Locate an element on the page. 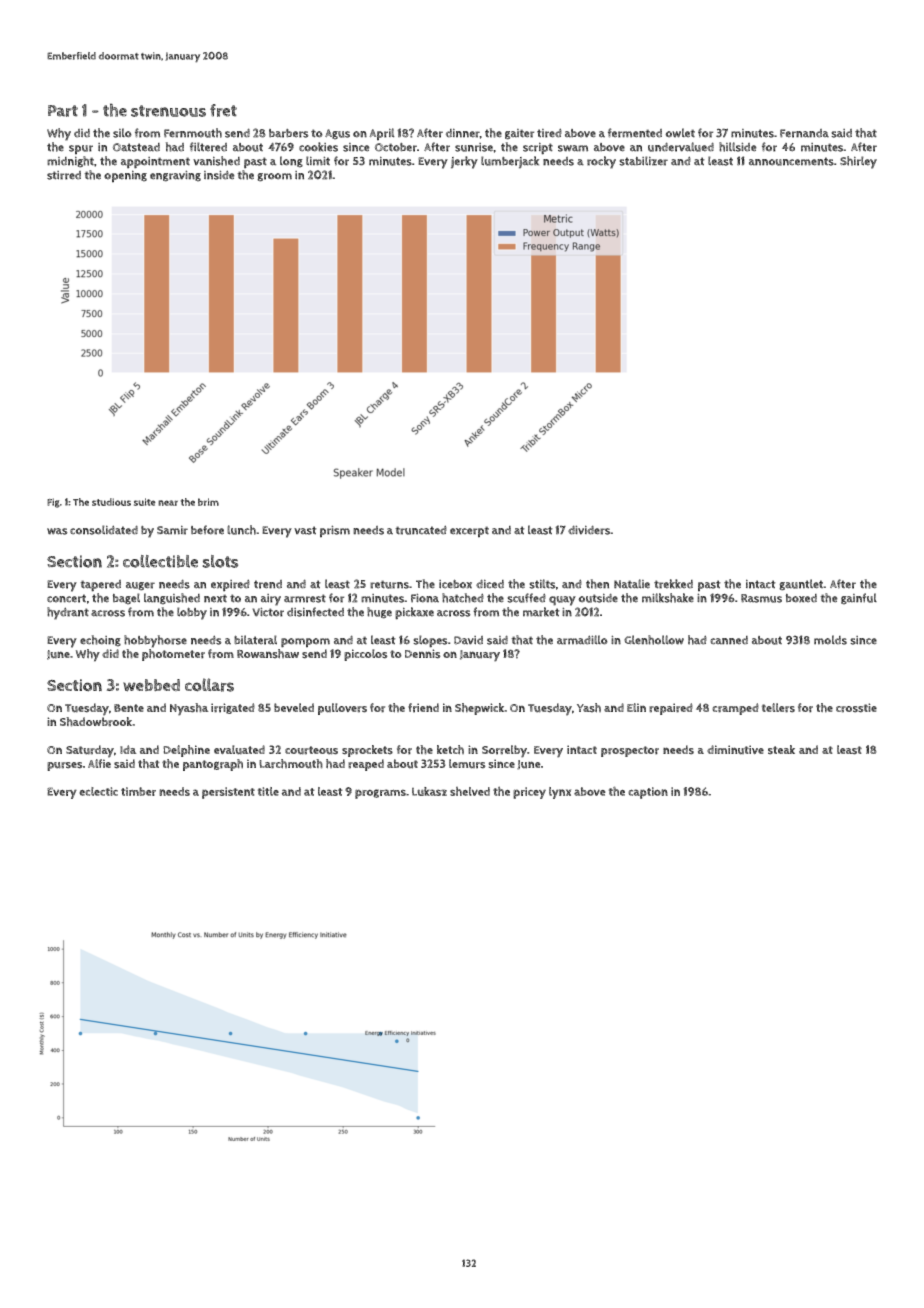 Image resolution: width=924 pixels, height=1308 pixels. Lukasz is located at coordinates (429, 791).
